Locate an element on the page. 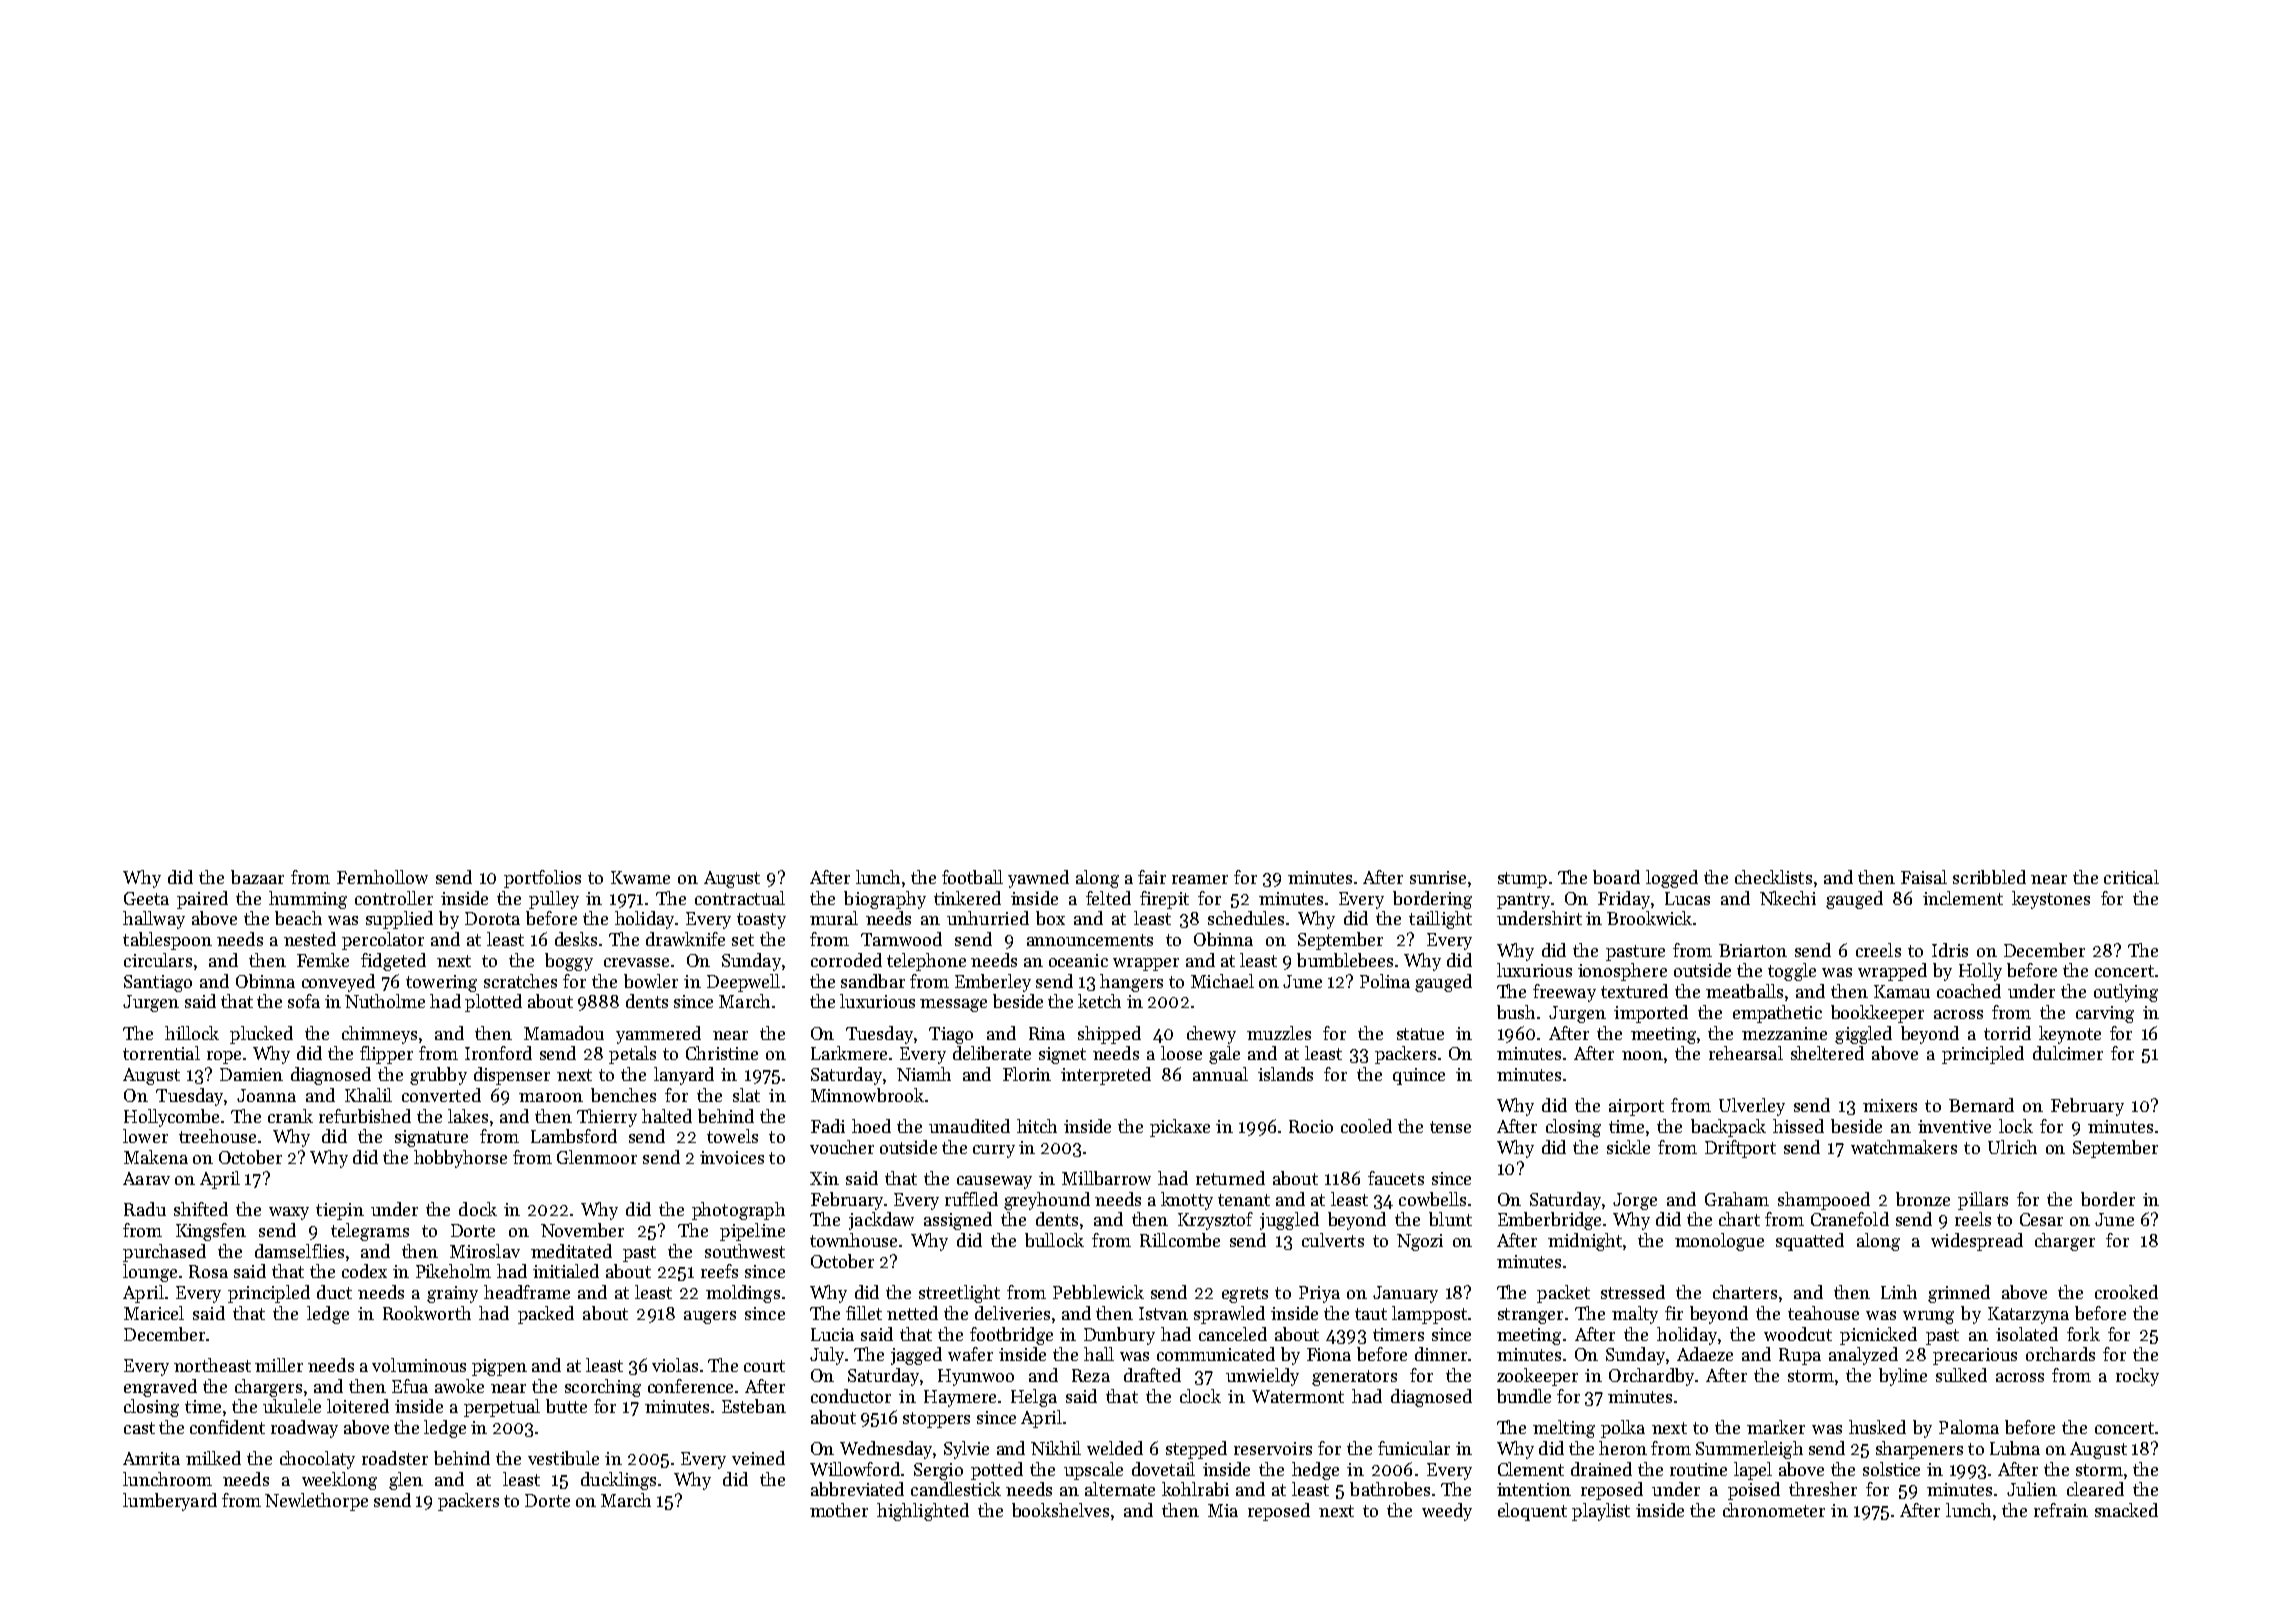 The height and width of the page is (1614, 2282). Joanna is located at coordinates (266, 1095).
